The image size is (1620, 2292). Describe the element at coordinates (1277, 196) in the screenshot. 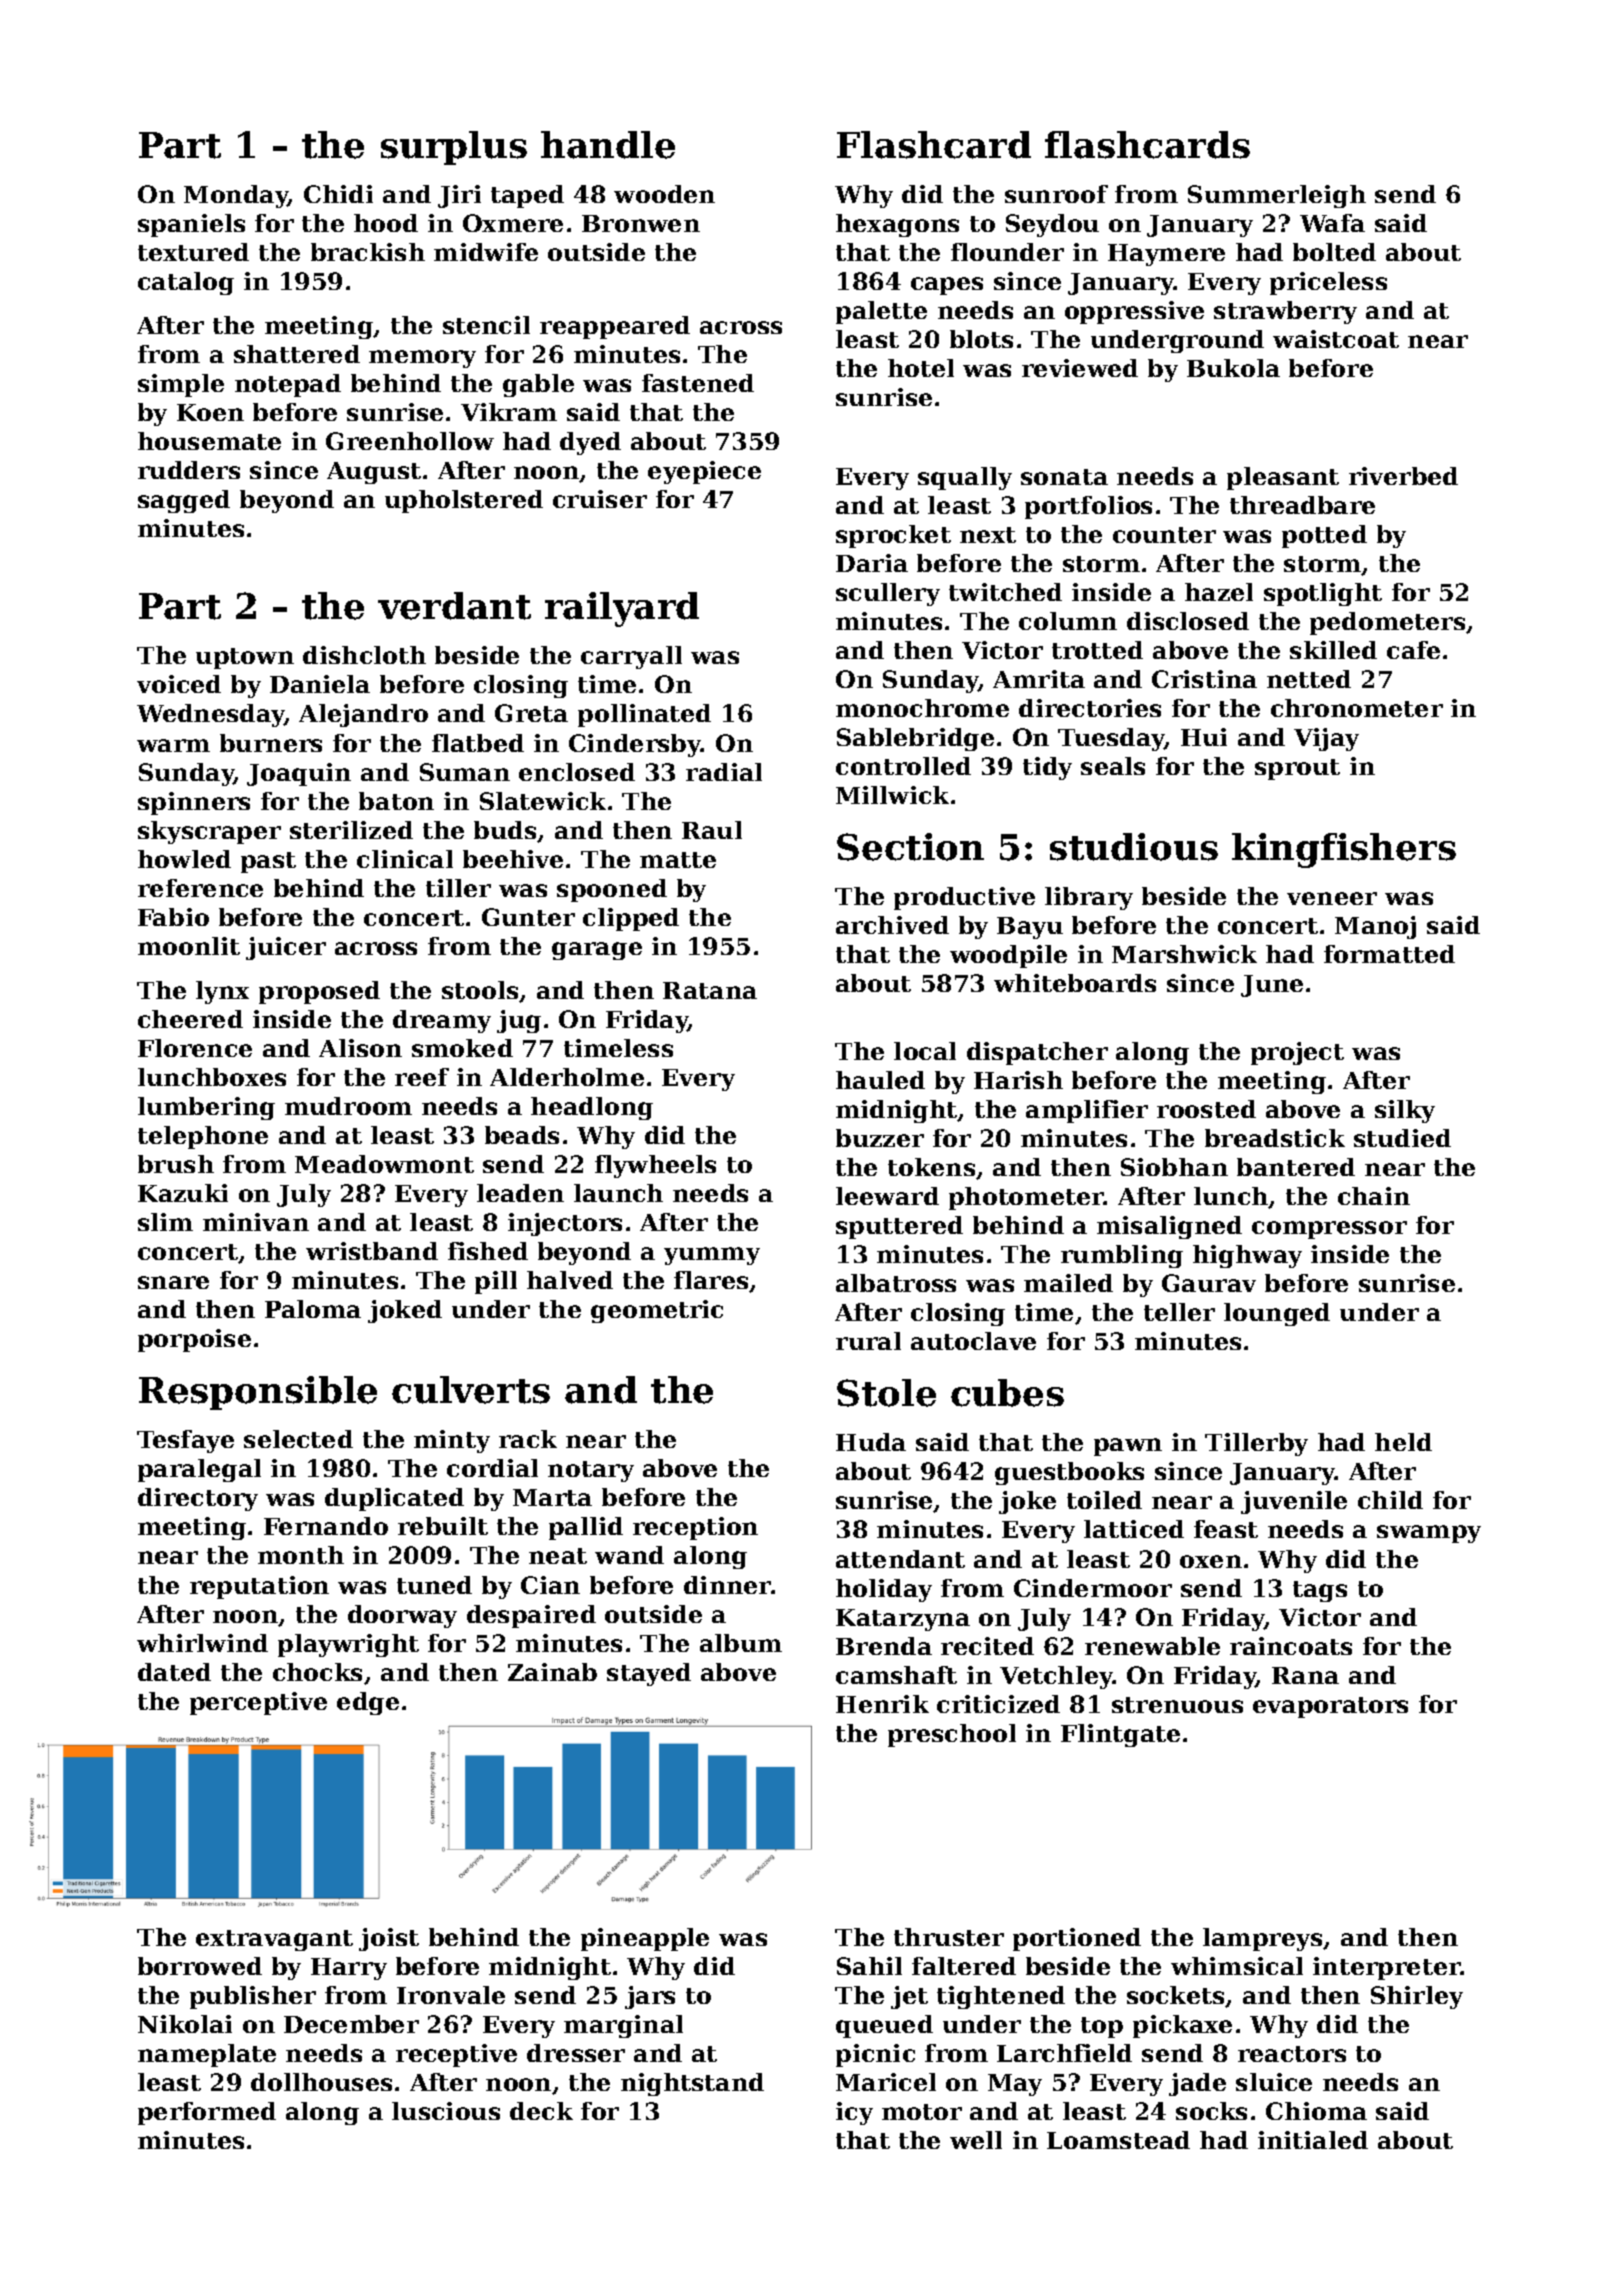

I see `Summerleigh` at that location.
